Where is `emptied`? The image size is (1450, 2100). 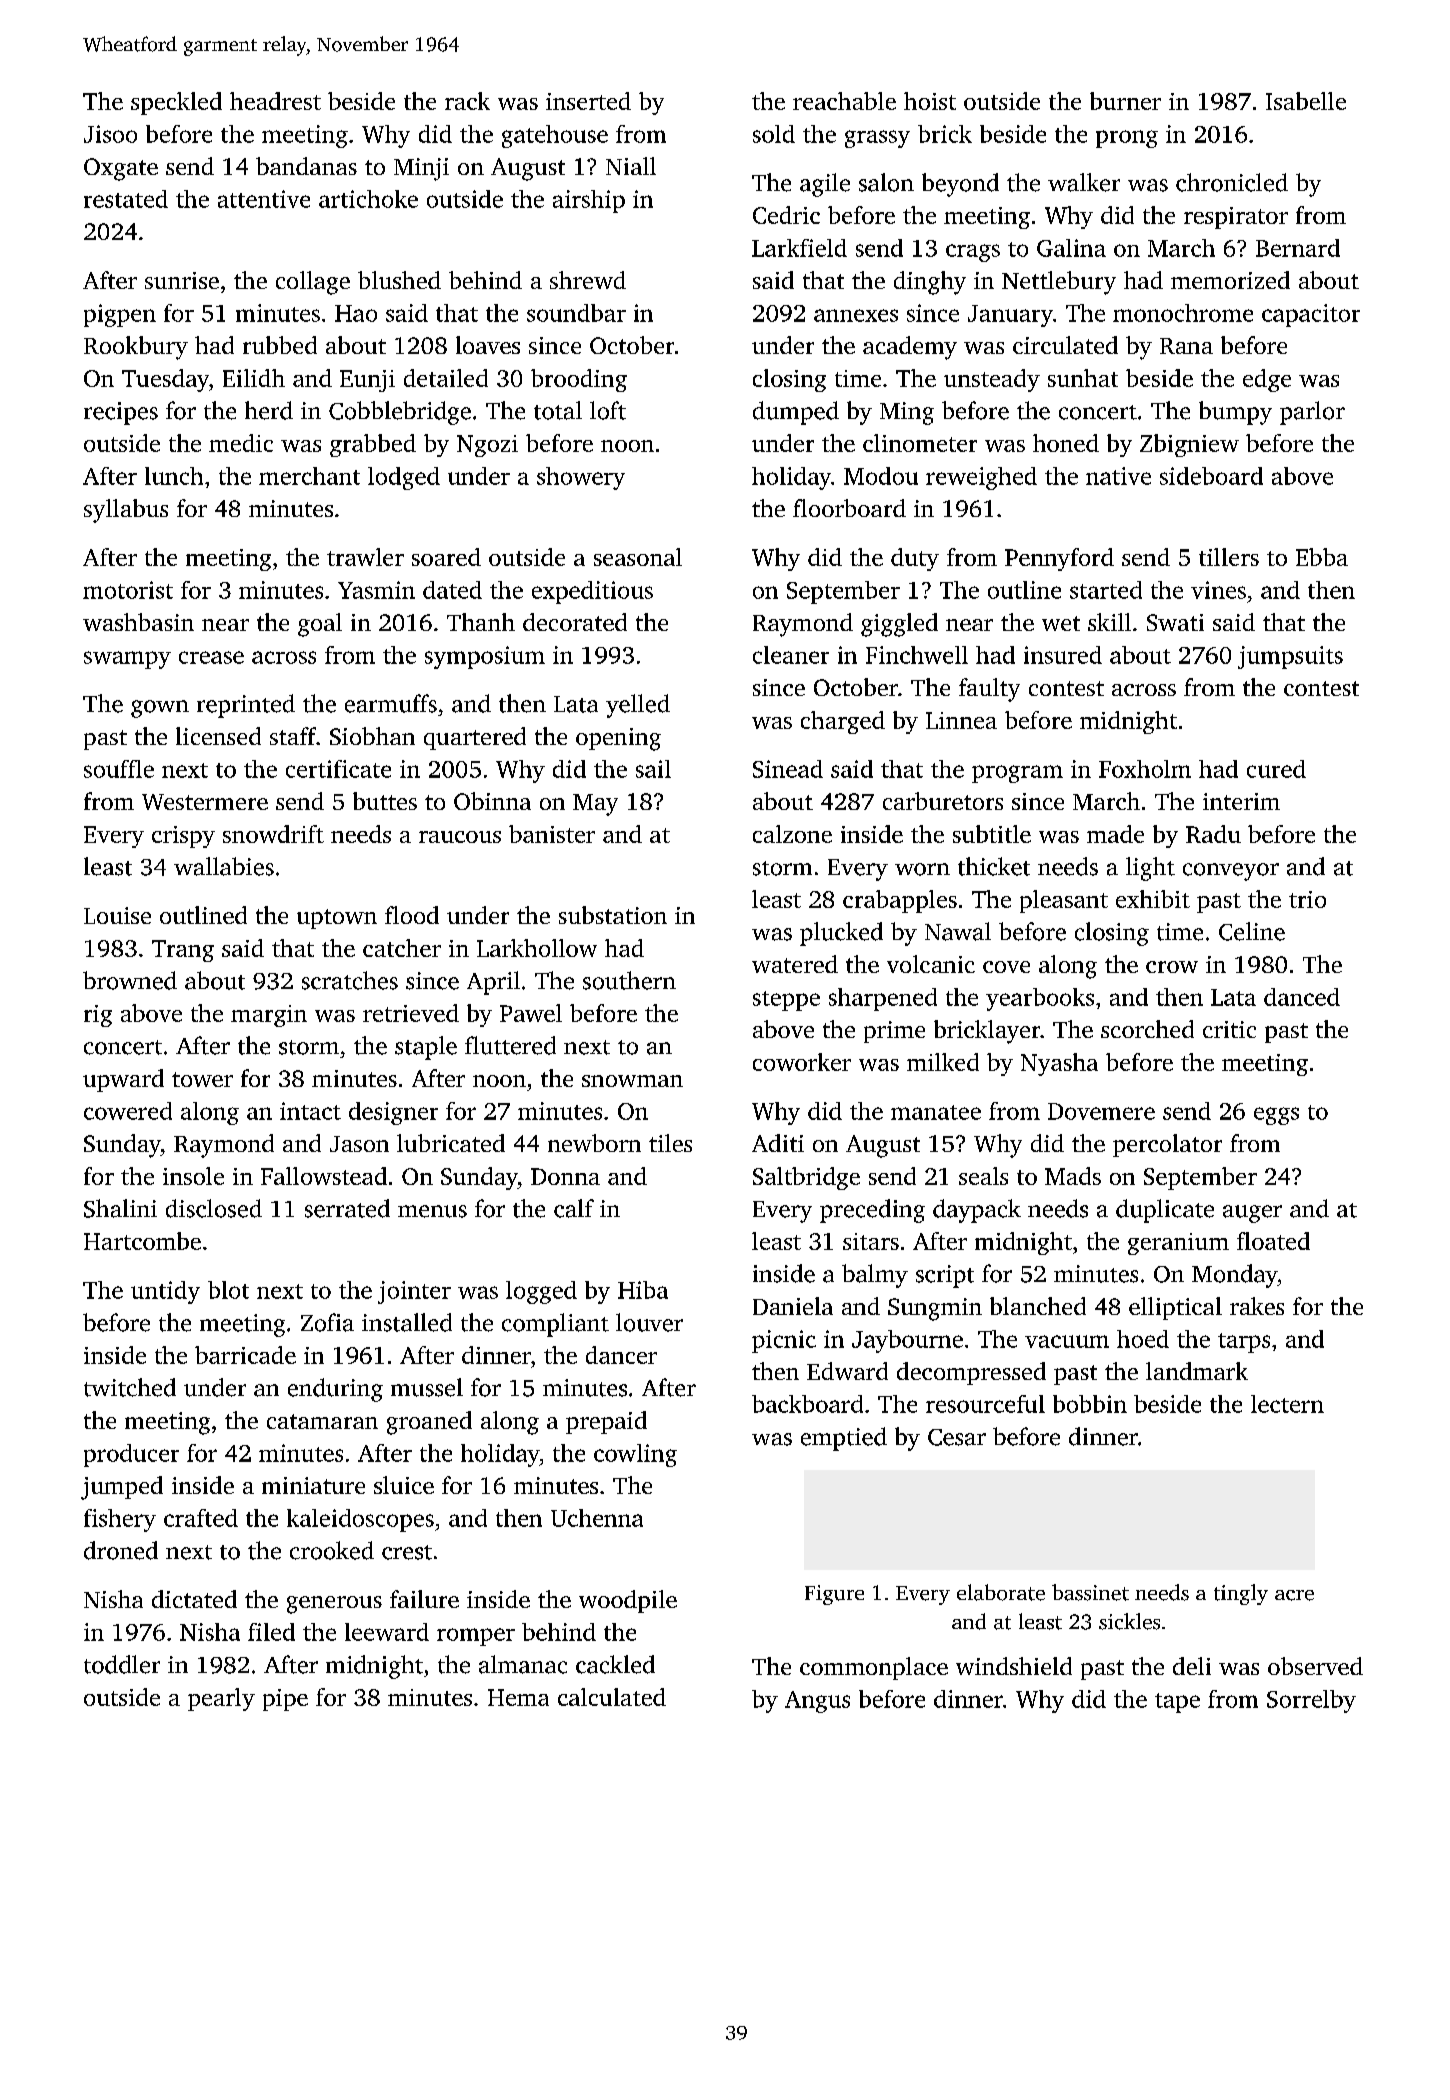
emptied is located at coordinates (844, 1439).
